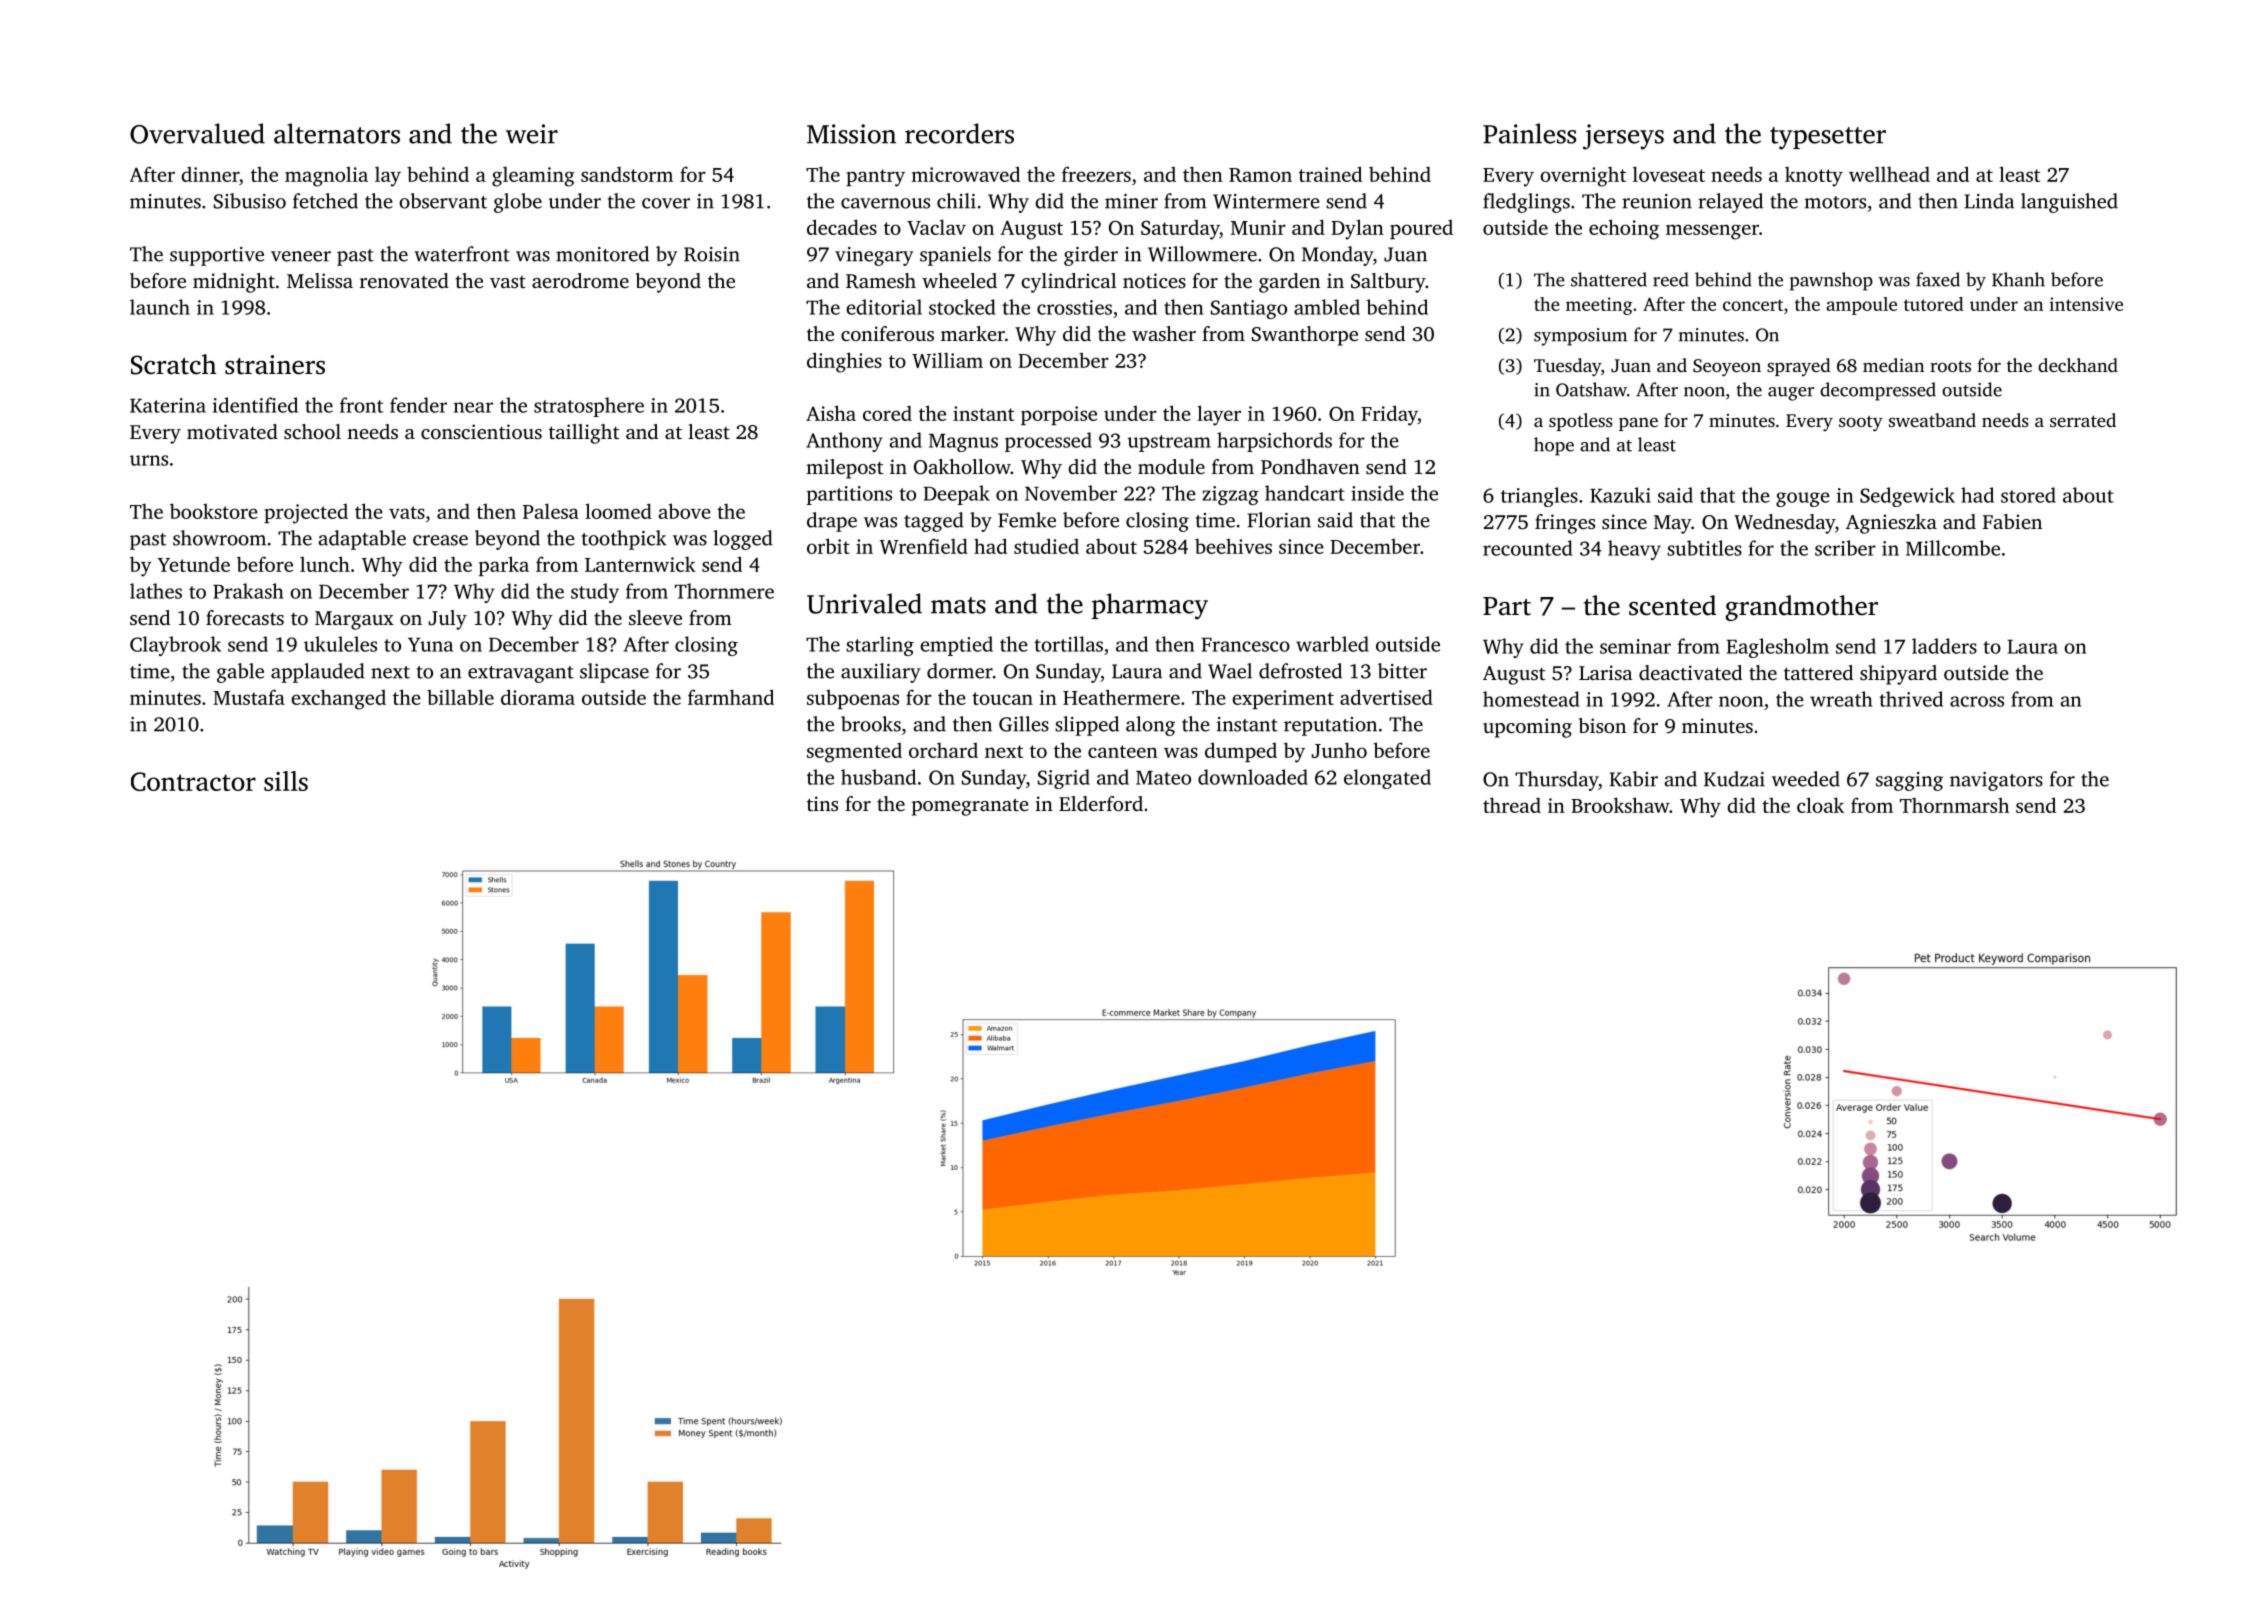  I want to click on Prakash, so click(248, 591).
